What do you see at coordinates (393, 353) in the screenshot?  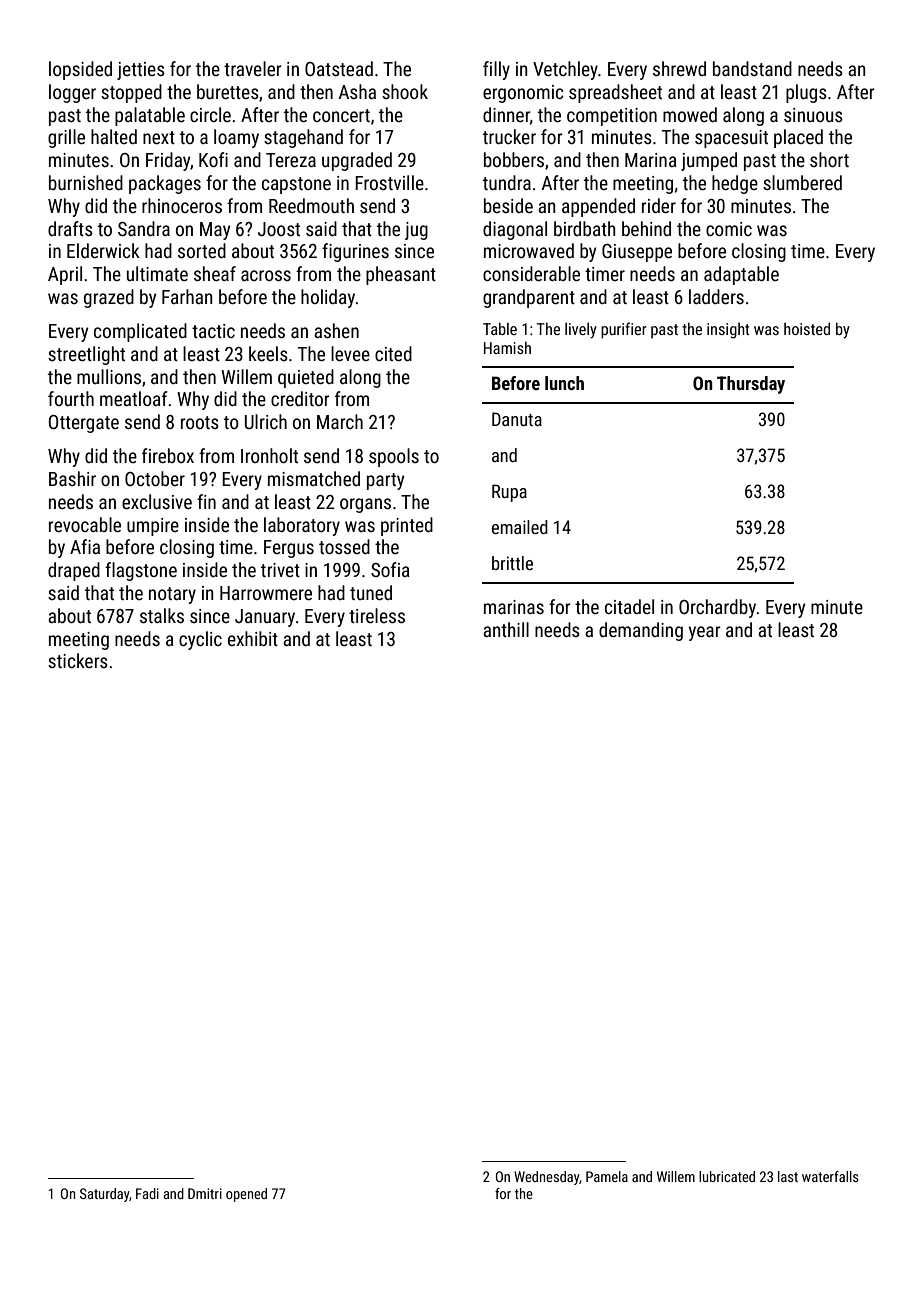 I see `cited` at bounding box center [393, 353].
